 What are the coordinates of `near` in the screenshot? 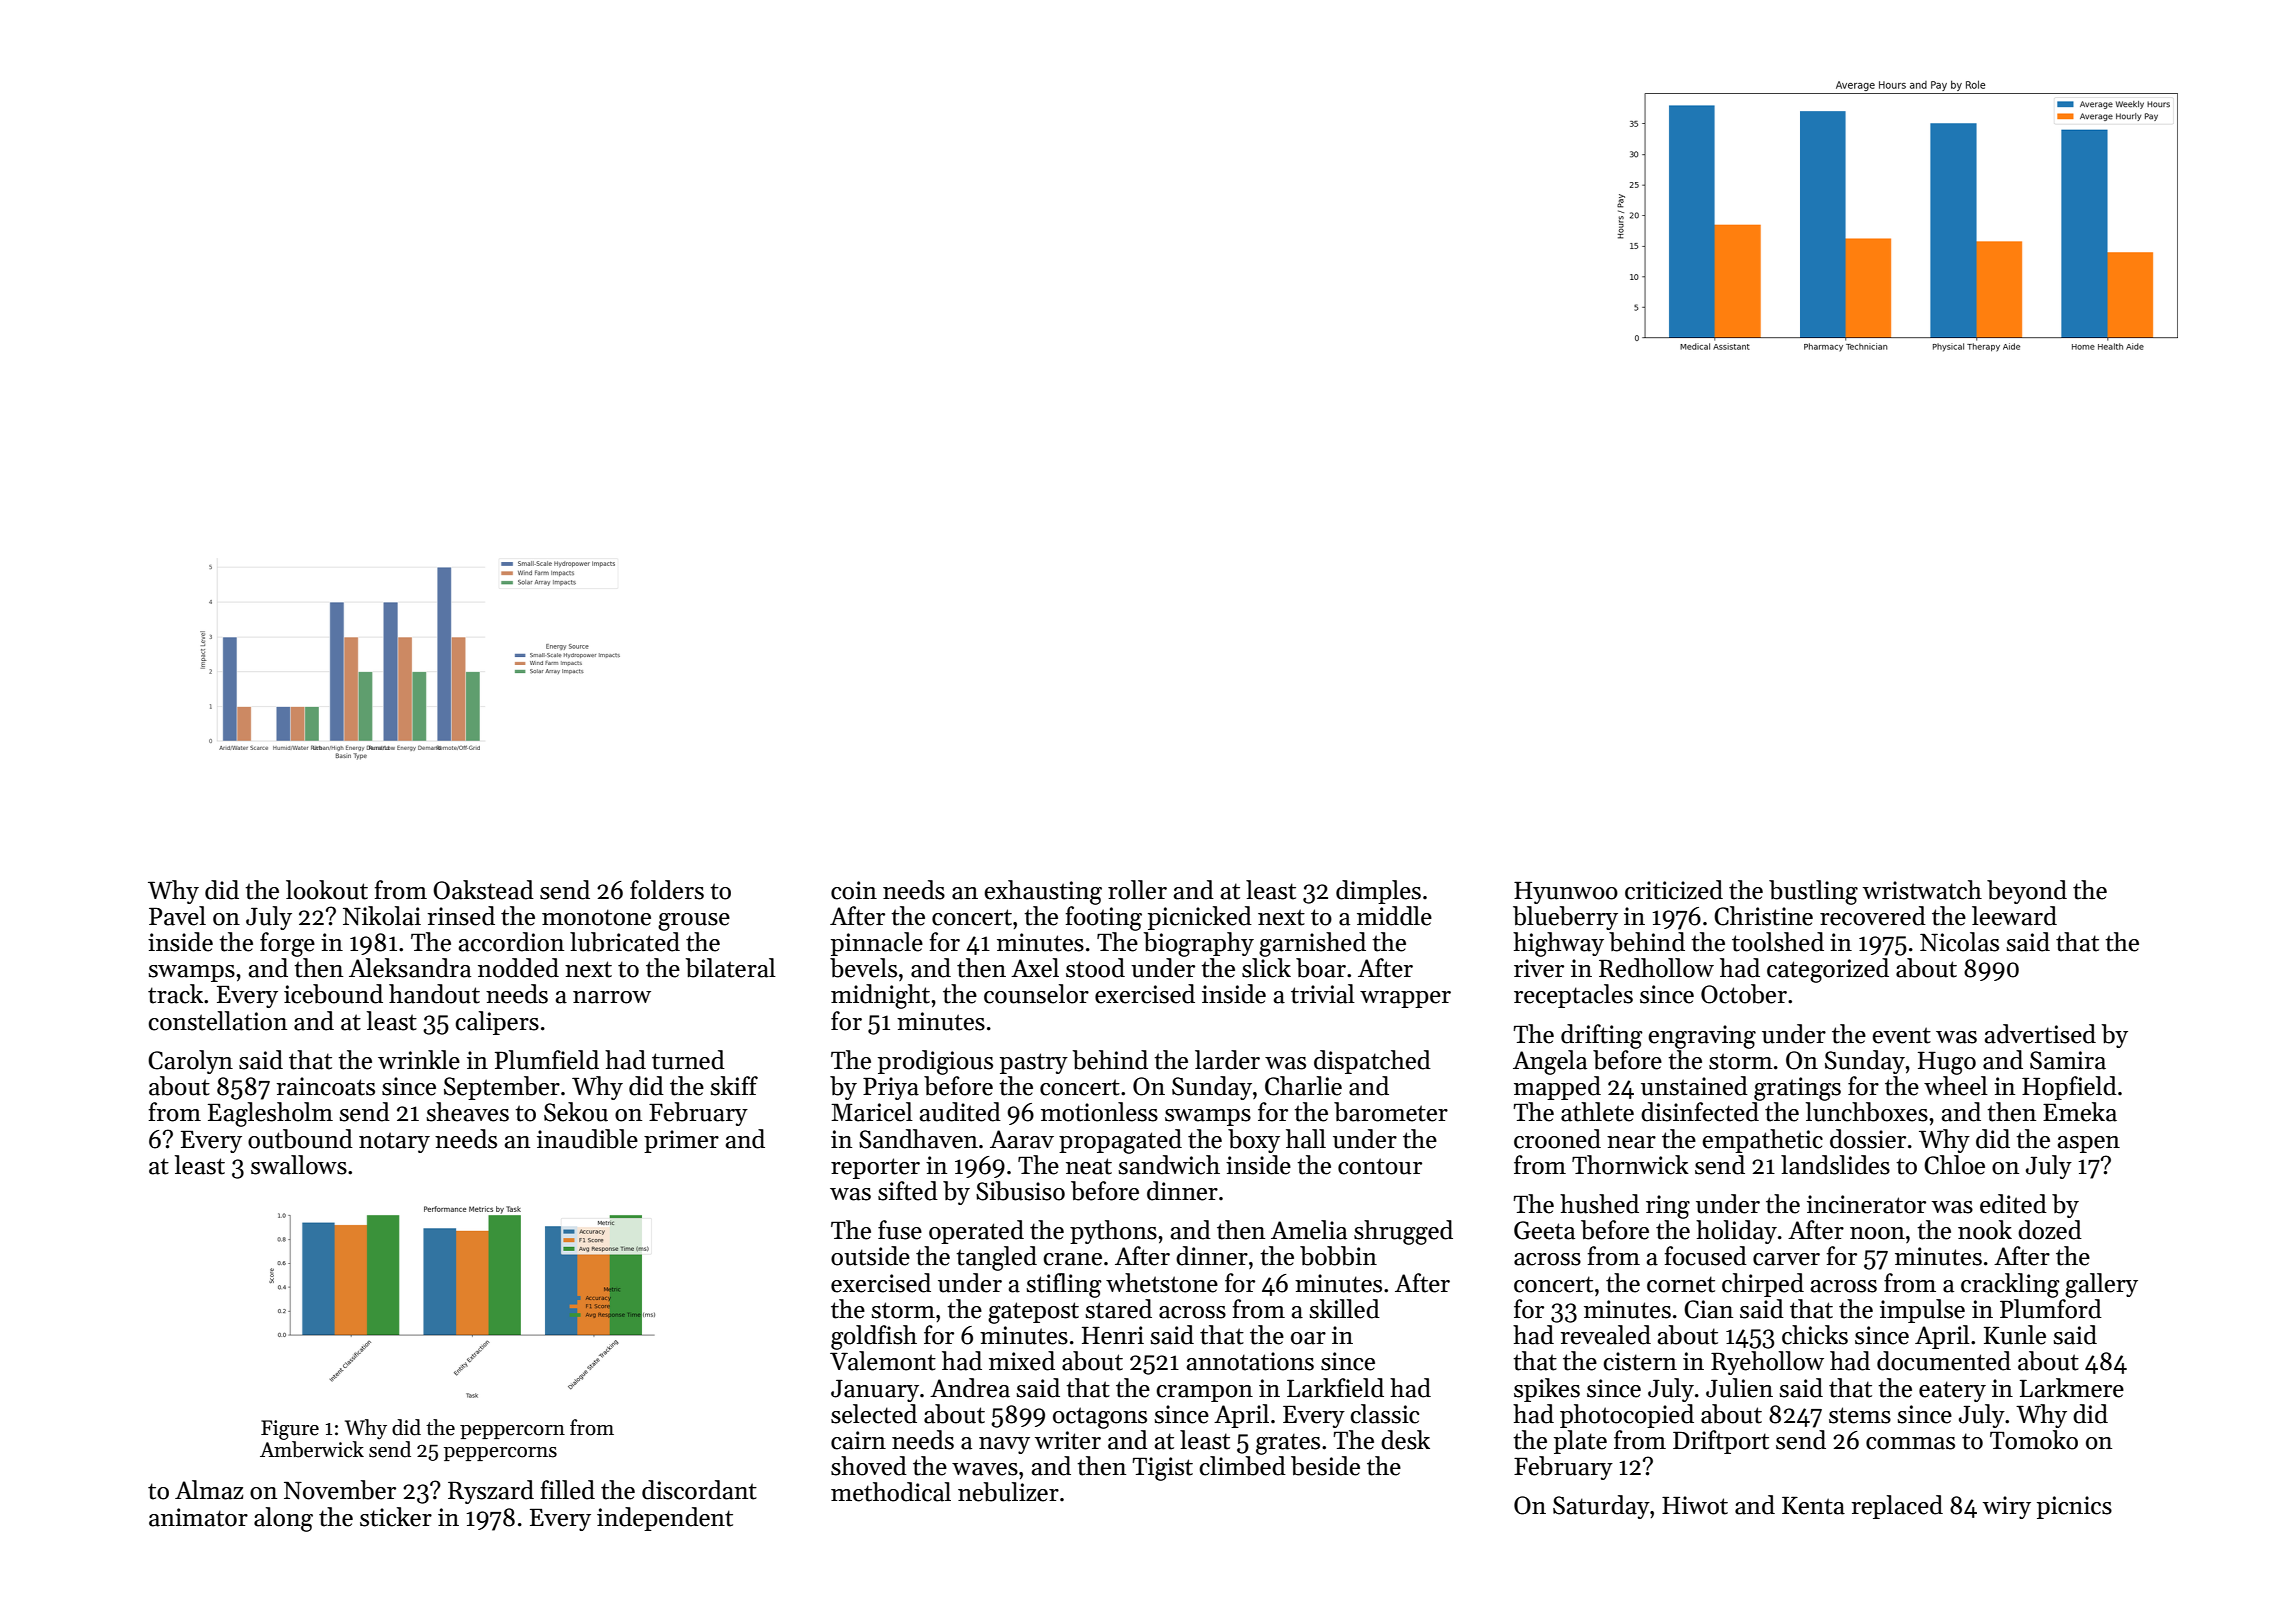 It's located at (1631, 1142).
